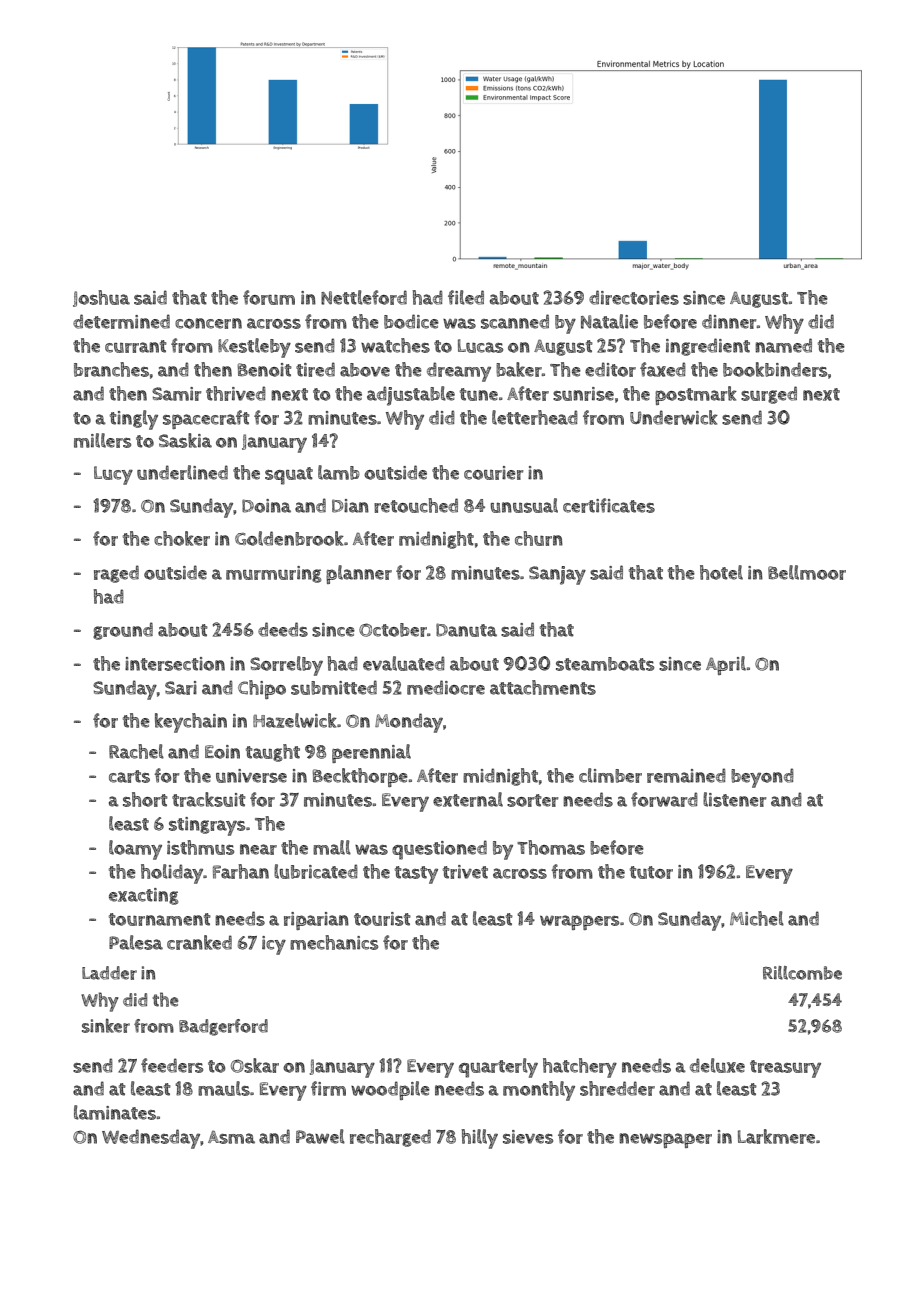 The image size is (924, 1311). Describe the element at coordinates (208, 323) in the screenshot. I see `concern` at that location.
